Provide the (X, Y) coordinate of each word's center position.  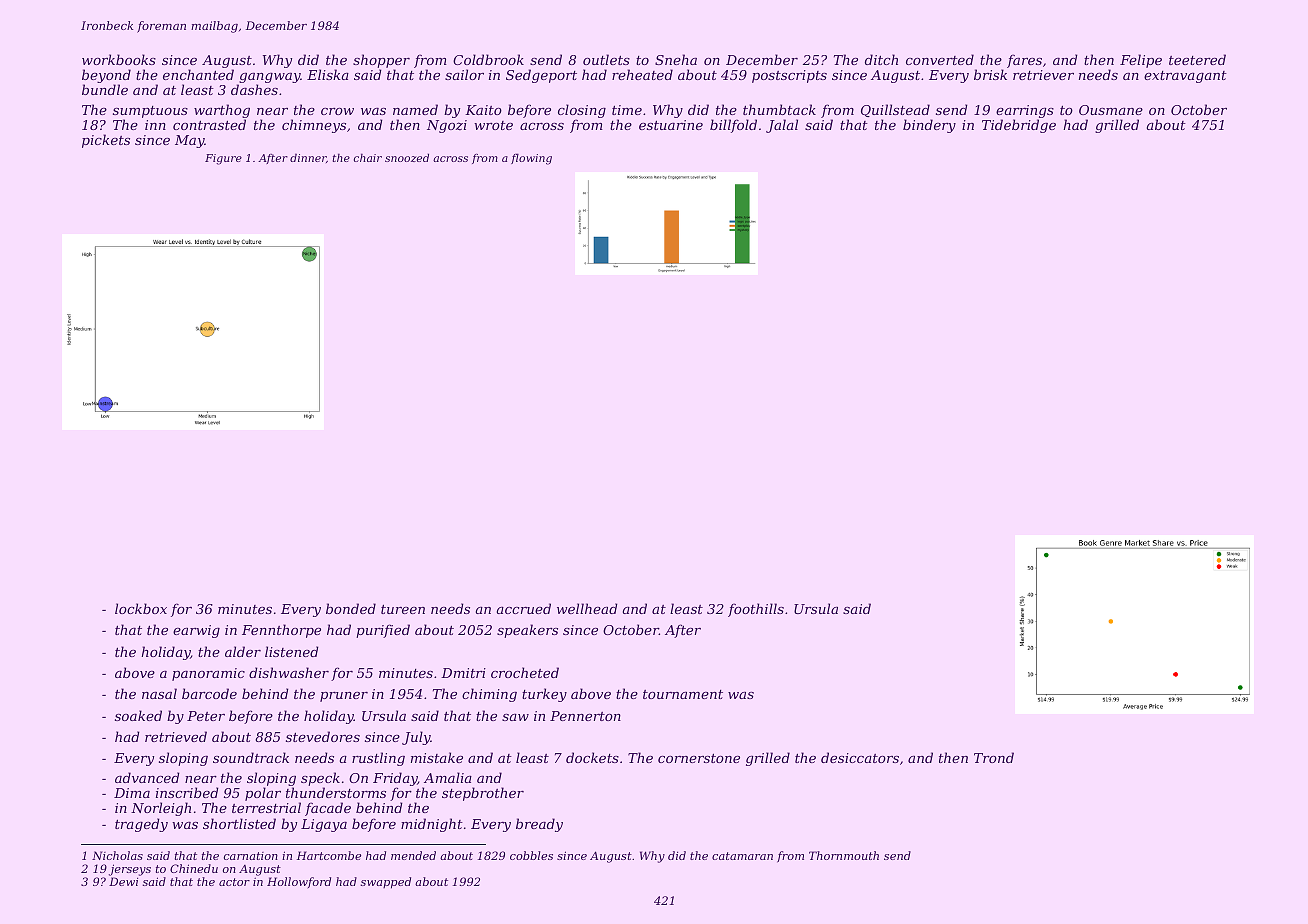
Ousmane (1111, 110)
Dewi (123, 881)
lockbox (141, 608)
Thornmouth (844, 855)
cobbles (531, 855)
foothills (756, 610)
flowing (531, 159)
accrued (524, 608)
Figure (223, 159)
